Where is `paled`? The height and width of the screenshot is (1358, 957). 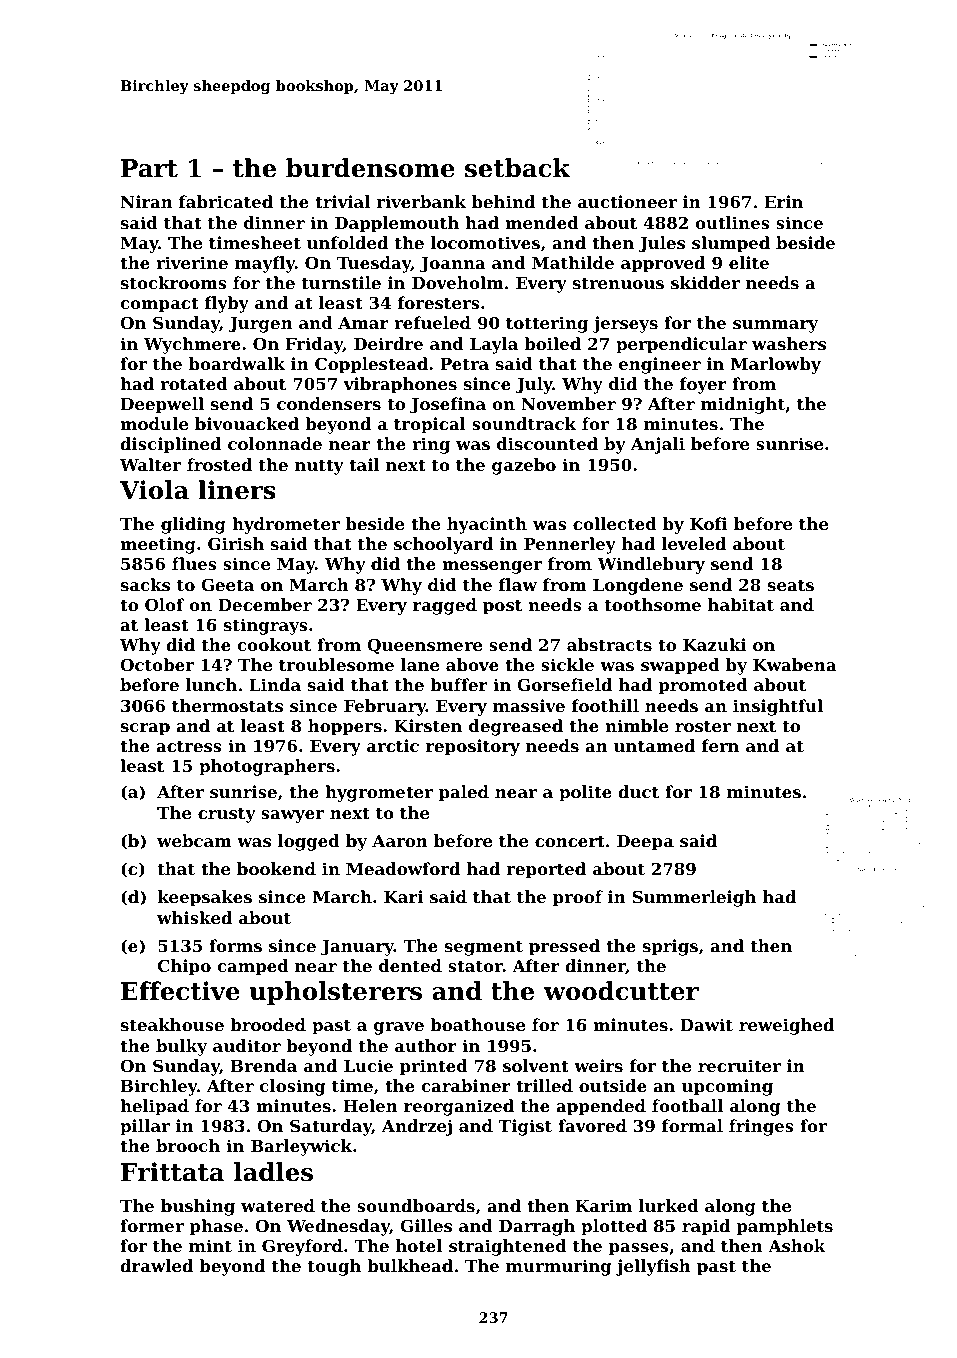 paled is located at coordinates (464, 793).
